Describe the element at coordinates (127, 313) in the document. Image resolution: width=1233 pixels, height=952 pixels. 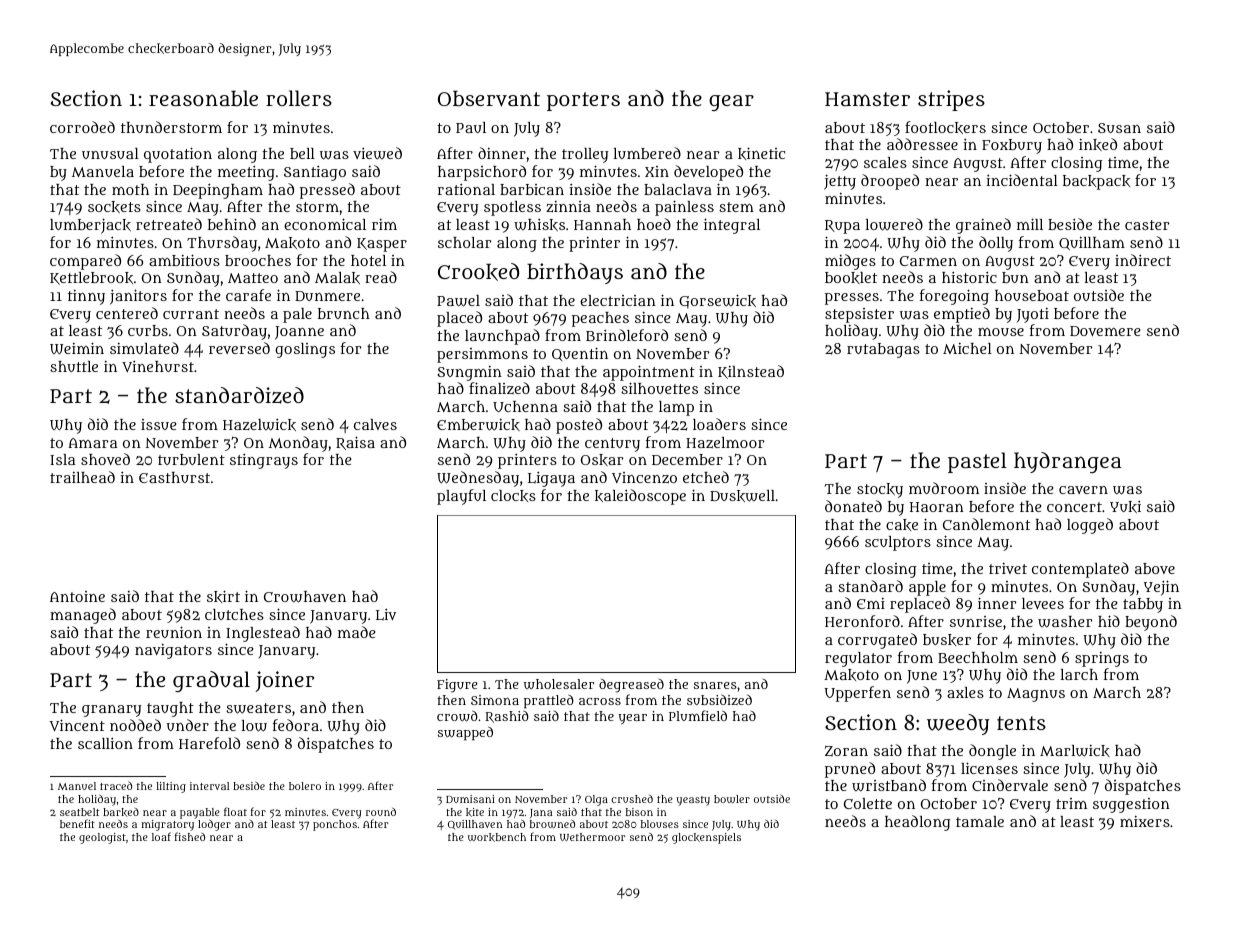
I see `centered` at that location.
